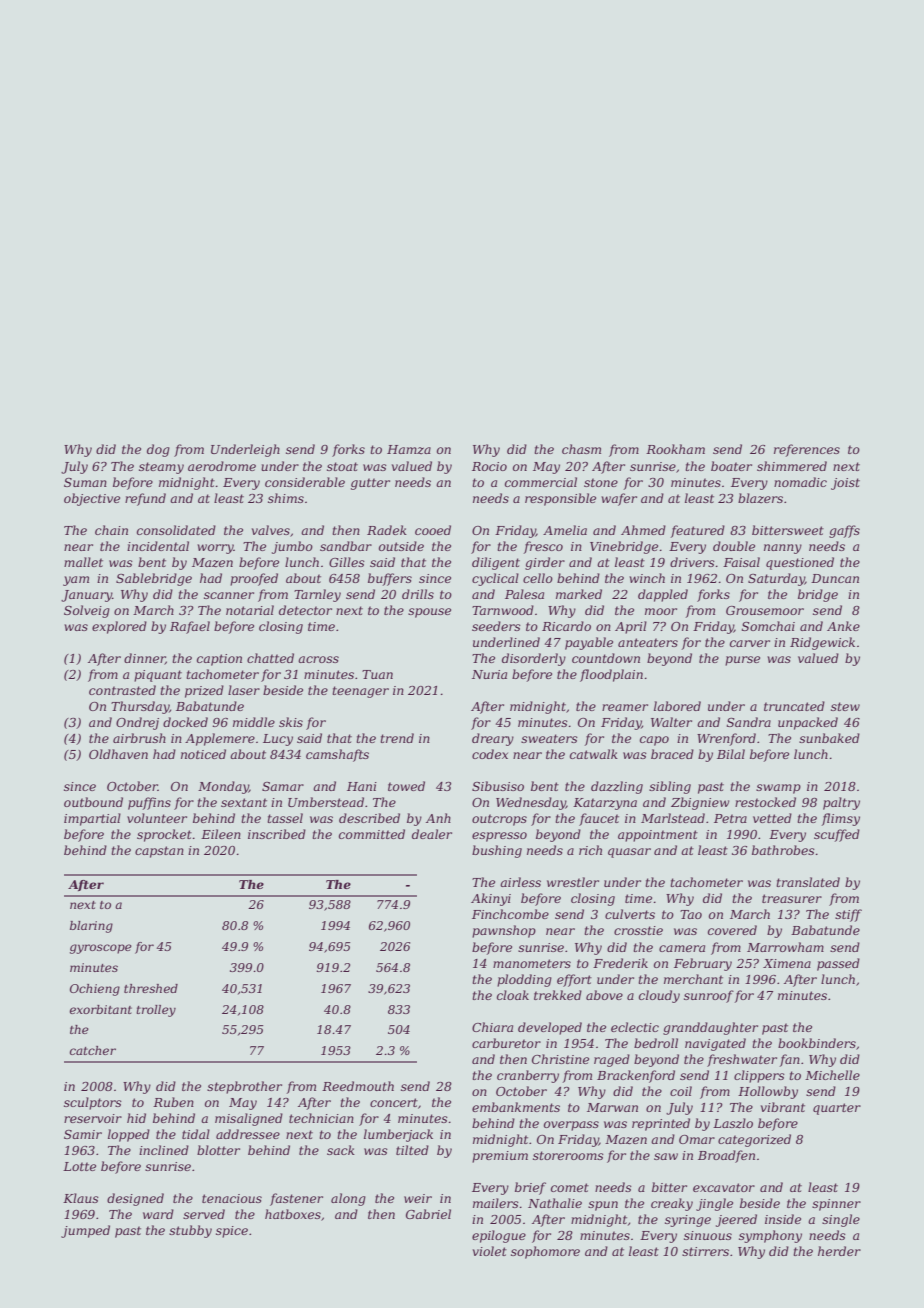  Describe the element at coordinates (709, 996) in the document. I see `sunroof` at that location.
